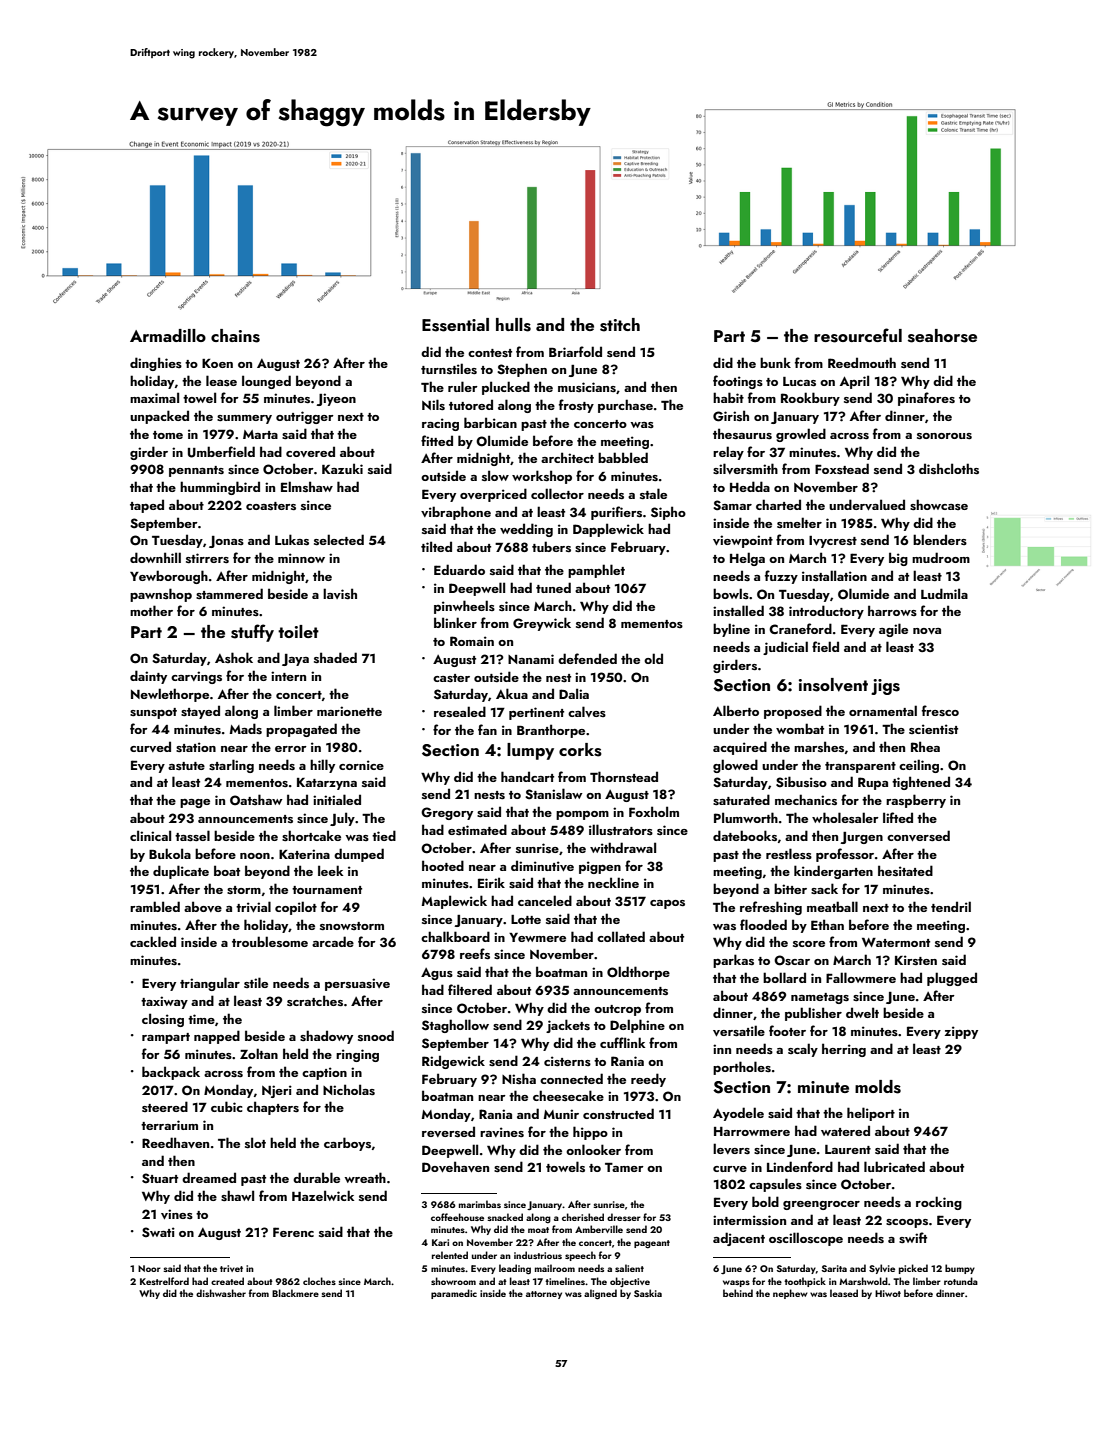 The height and width of the screenshot is (1437, 1110). What do you see at coordinates (333, 941) in the screenshot?
I see `arcade` at bounding box center [333, 941].
